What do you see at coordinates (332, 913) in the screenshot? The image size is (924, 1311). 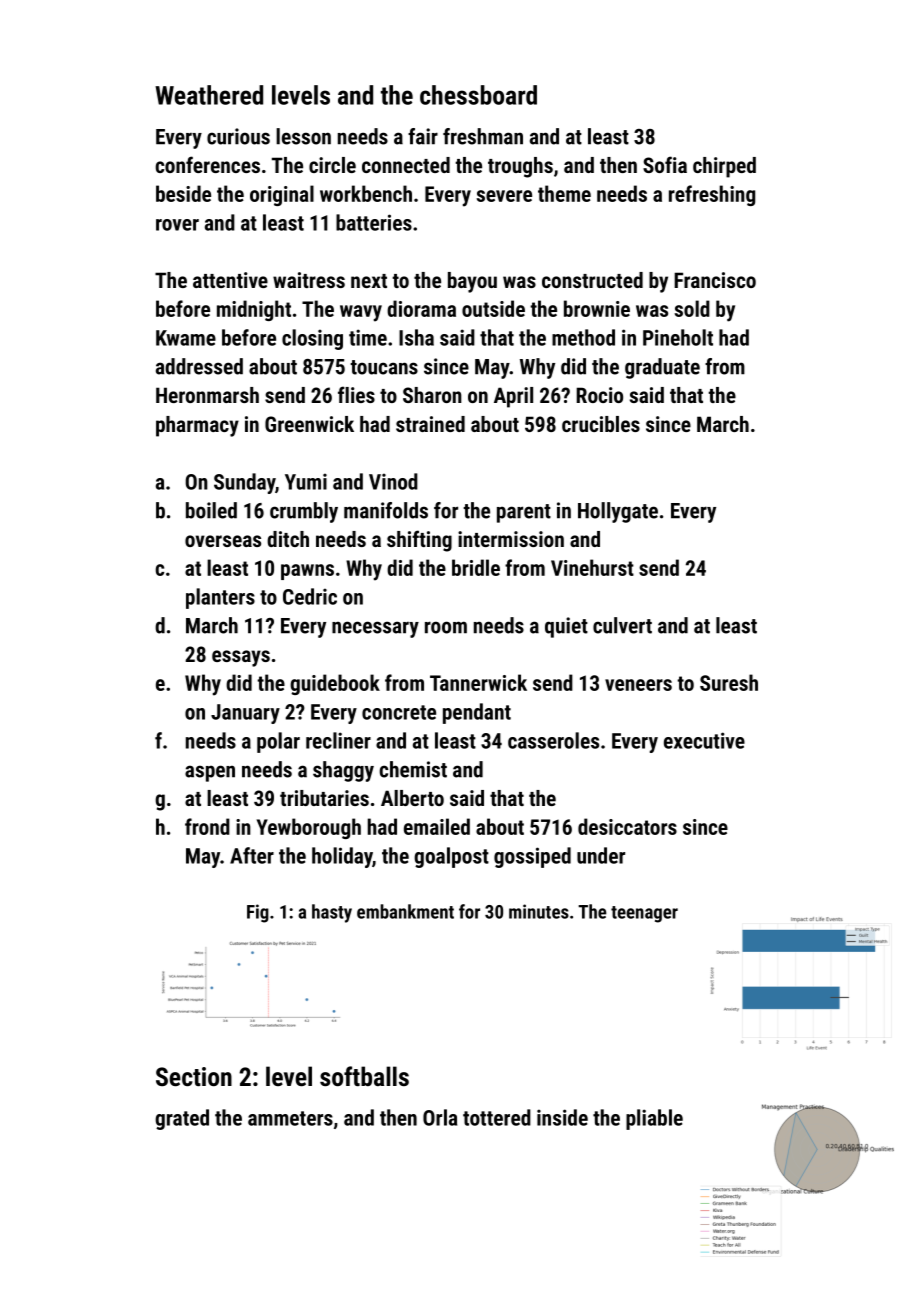 I see `hasty` at bounding box center [332, 913].
